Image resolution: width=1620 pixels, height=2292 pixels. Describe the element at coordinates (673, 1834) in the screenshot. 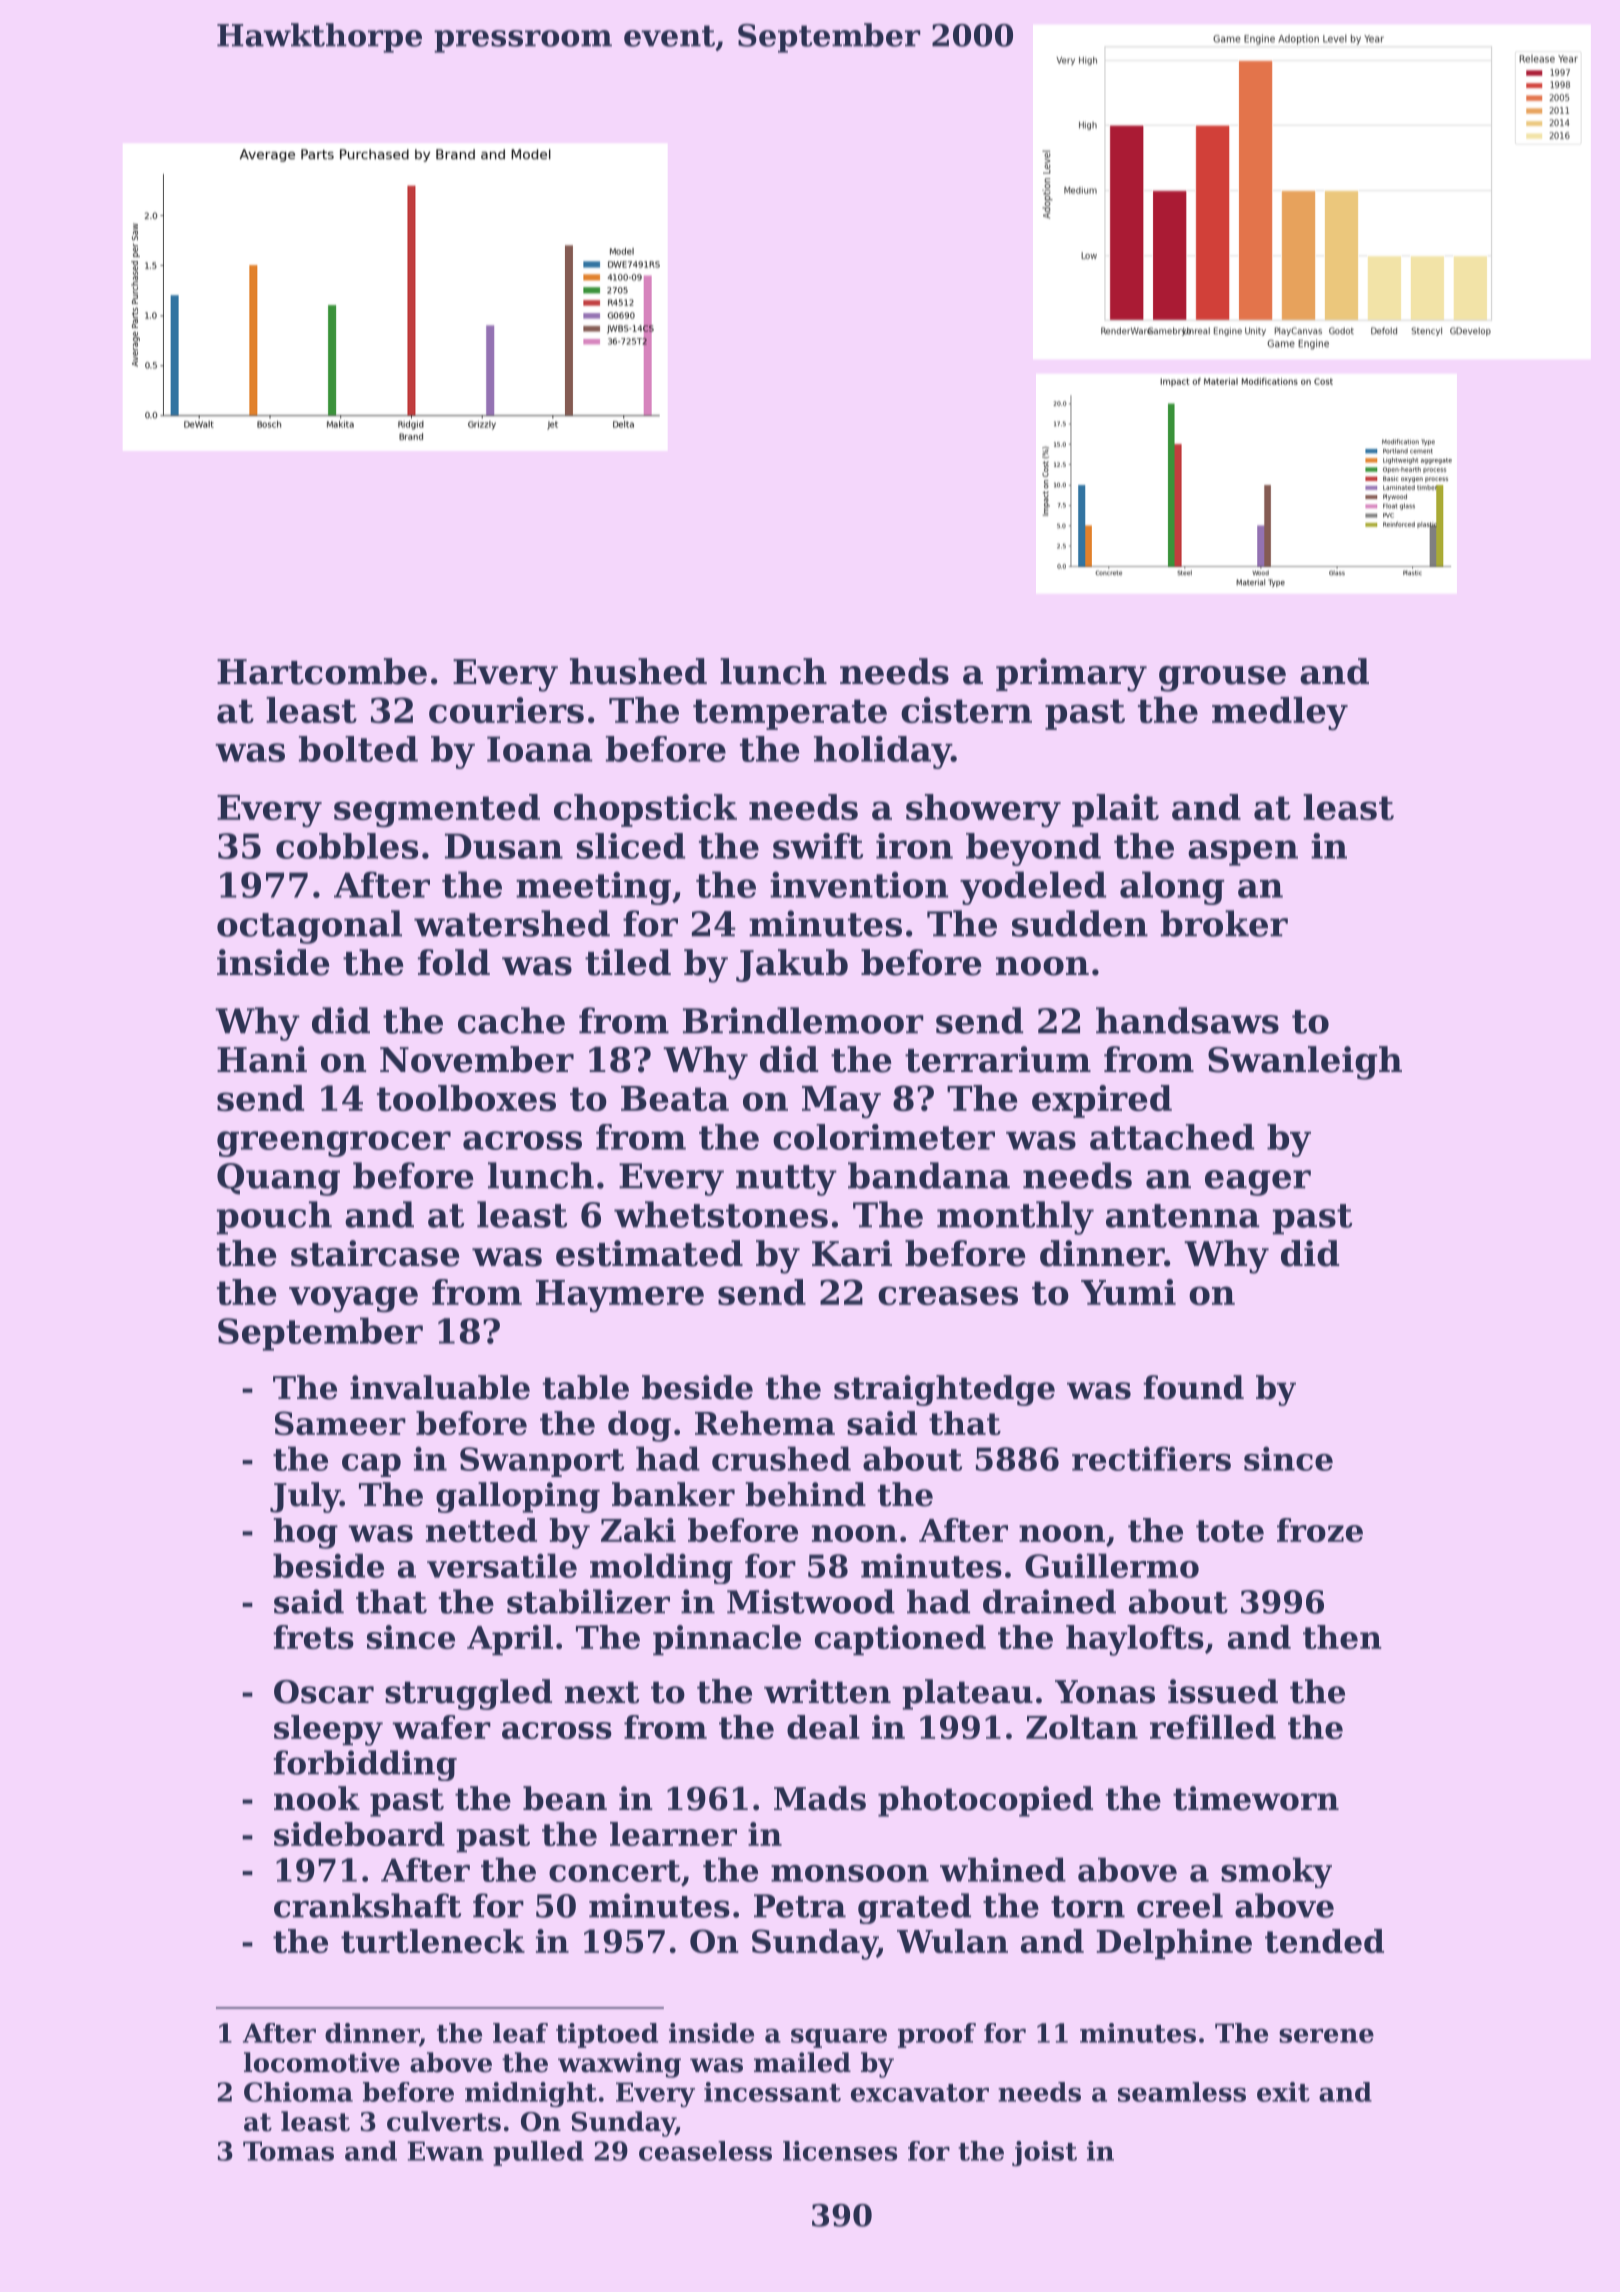

I see `learner` at that location.
